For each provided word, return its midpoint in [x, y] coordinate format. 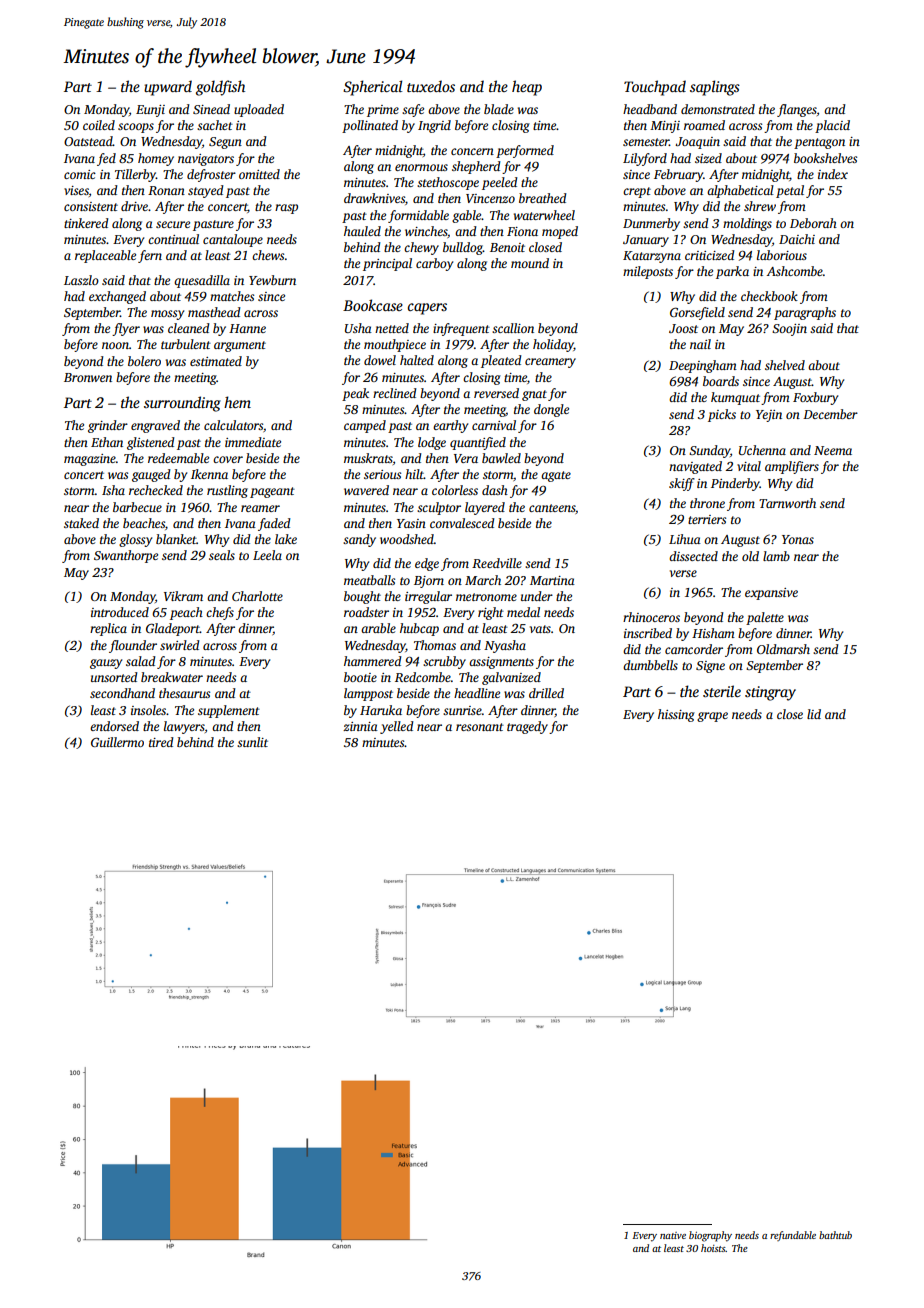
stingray [770, 693]
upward [168, 88]
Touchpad [655, 88]
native [673, 1235]
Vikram [183, 596]
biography [710, 1236]
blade [499, 109]
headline [477, 693]
